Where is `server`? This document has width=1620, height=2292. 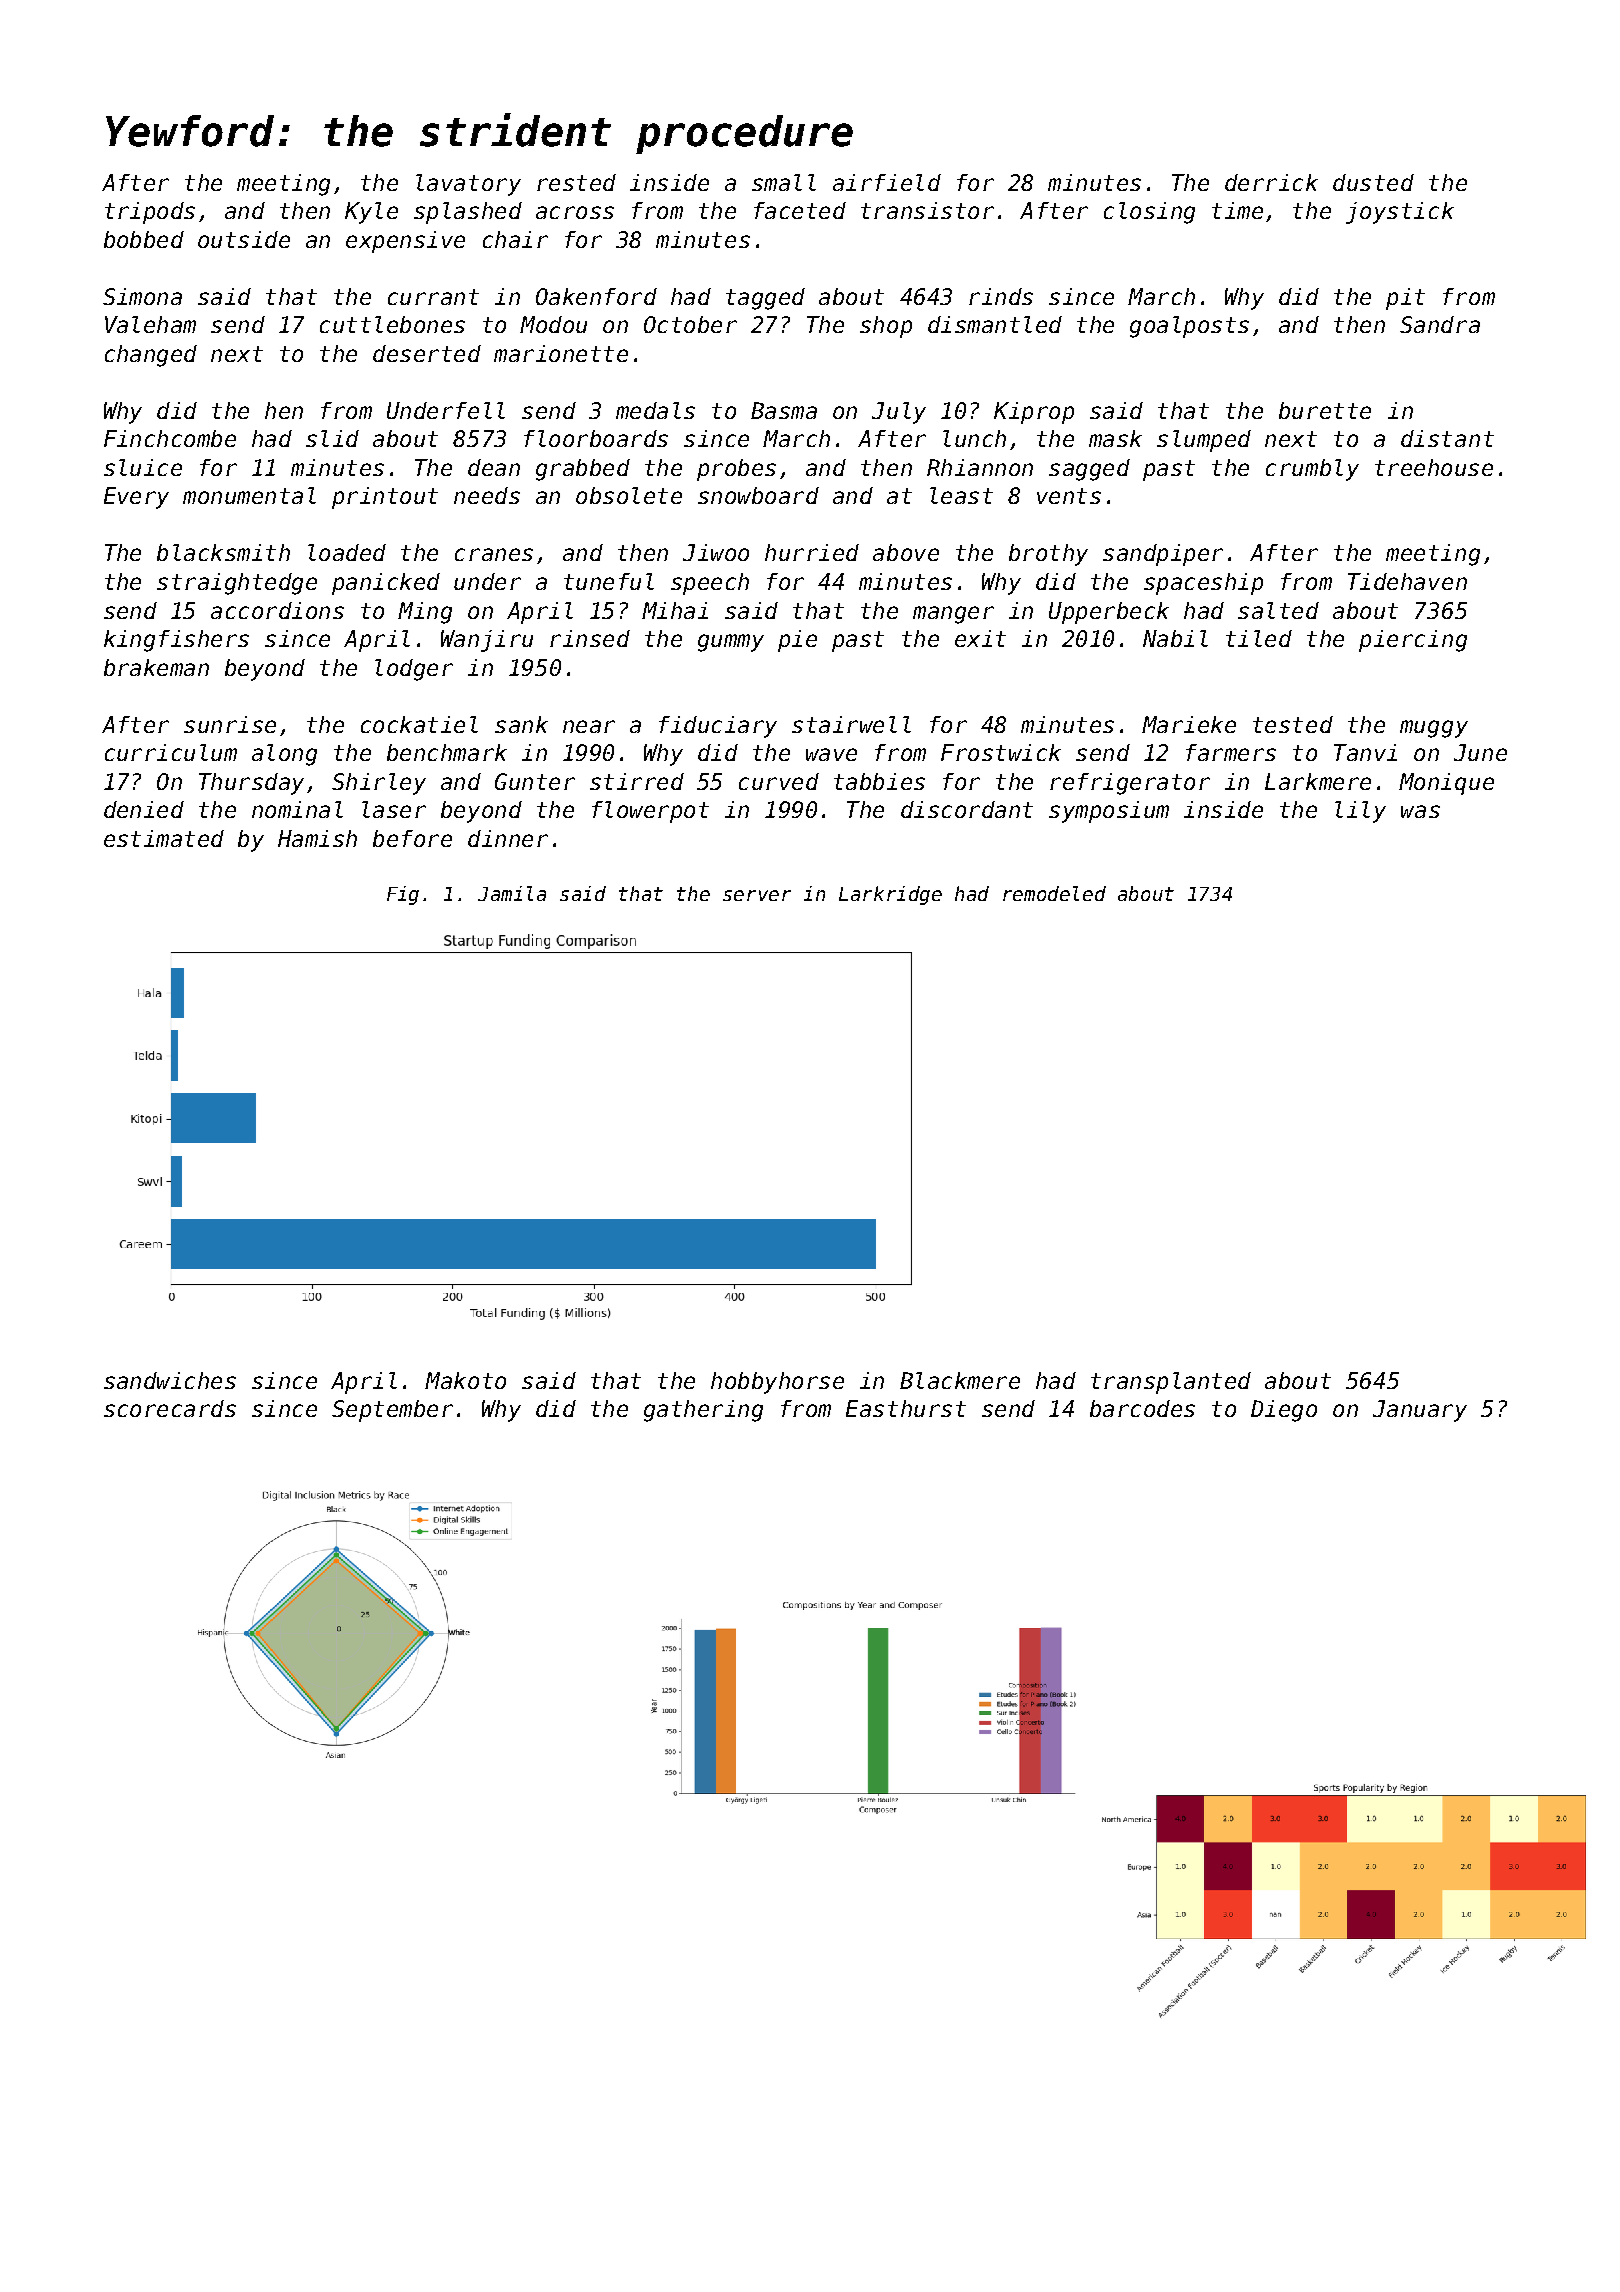
server is located at coordinates (757, 895).
